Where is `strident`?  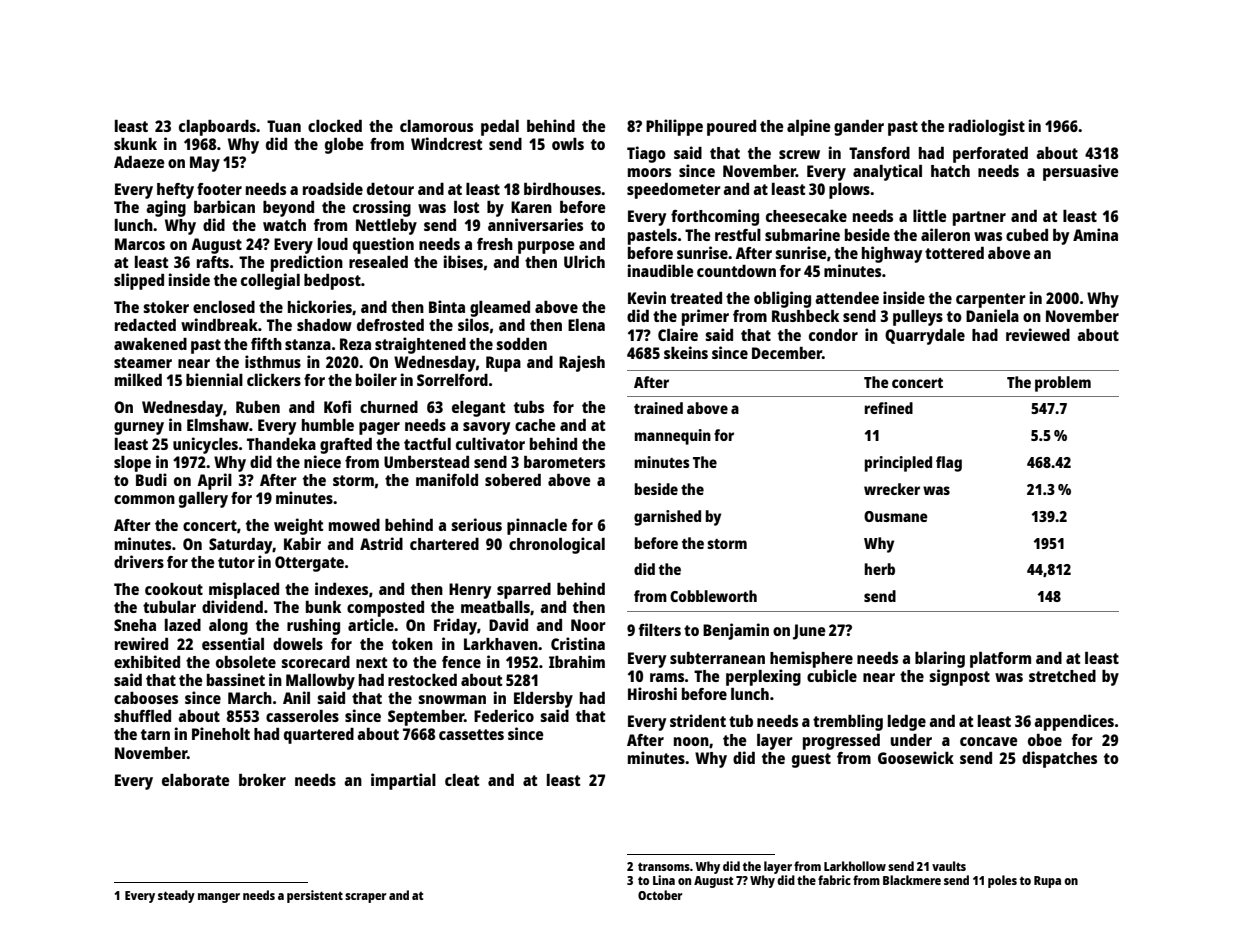
strident is located at coordinates (698, 720).
